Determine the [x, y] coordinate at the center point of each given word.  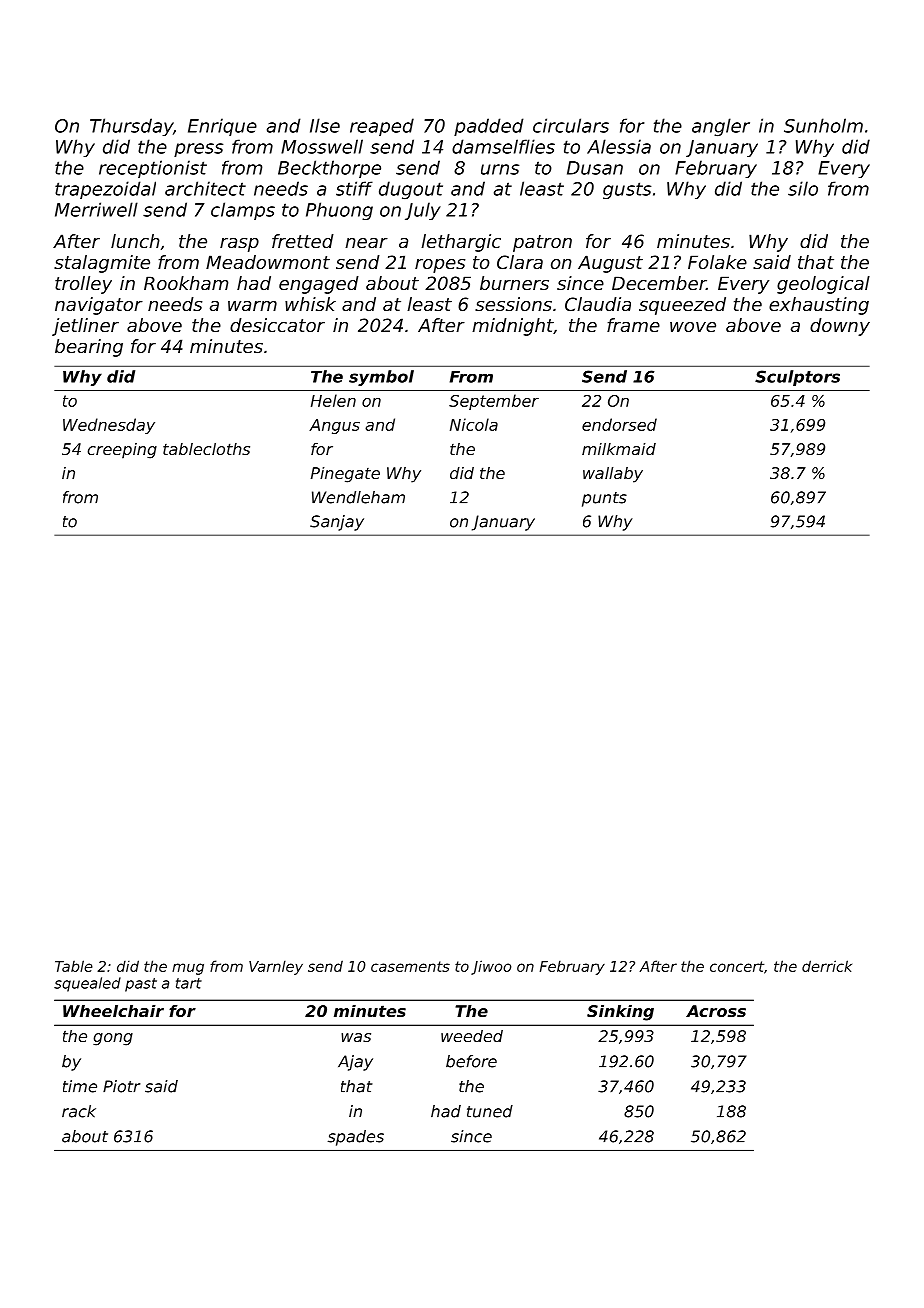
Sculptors [797, 378]
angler [721, 127]
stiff [354, 188]
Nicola [474, 424]
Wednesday [109, 426]
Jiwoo [491, 967]
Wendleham [358, 497]
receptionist [153, 169]
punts [604, 499]
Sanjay [337, 523]
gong [113, 1039]
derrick [827, 966]
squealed [87, 984]
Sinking [620, 1013]
